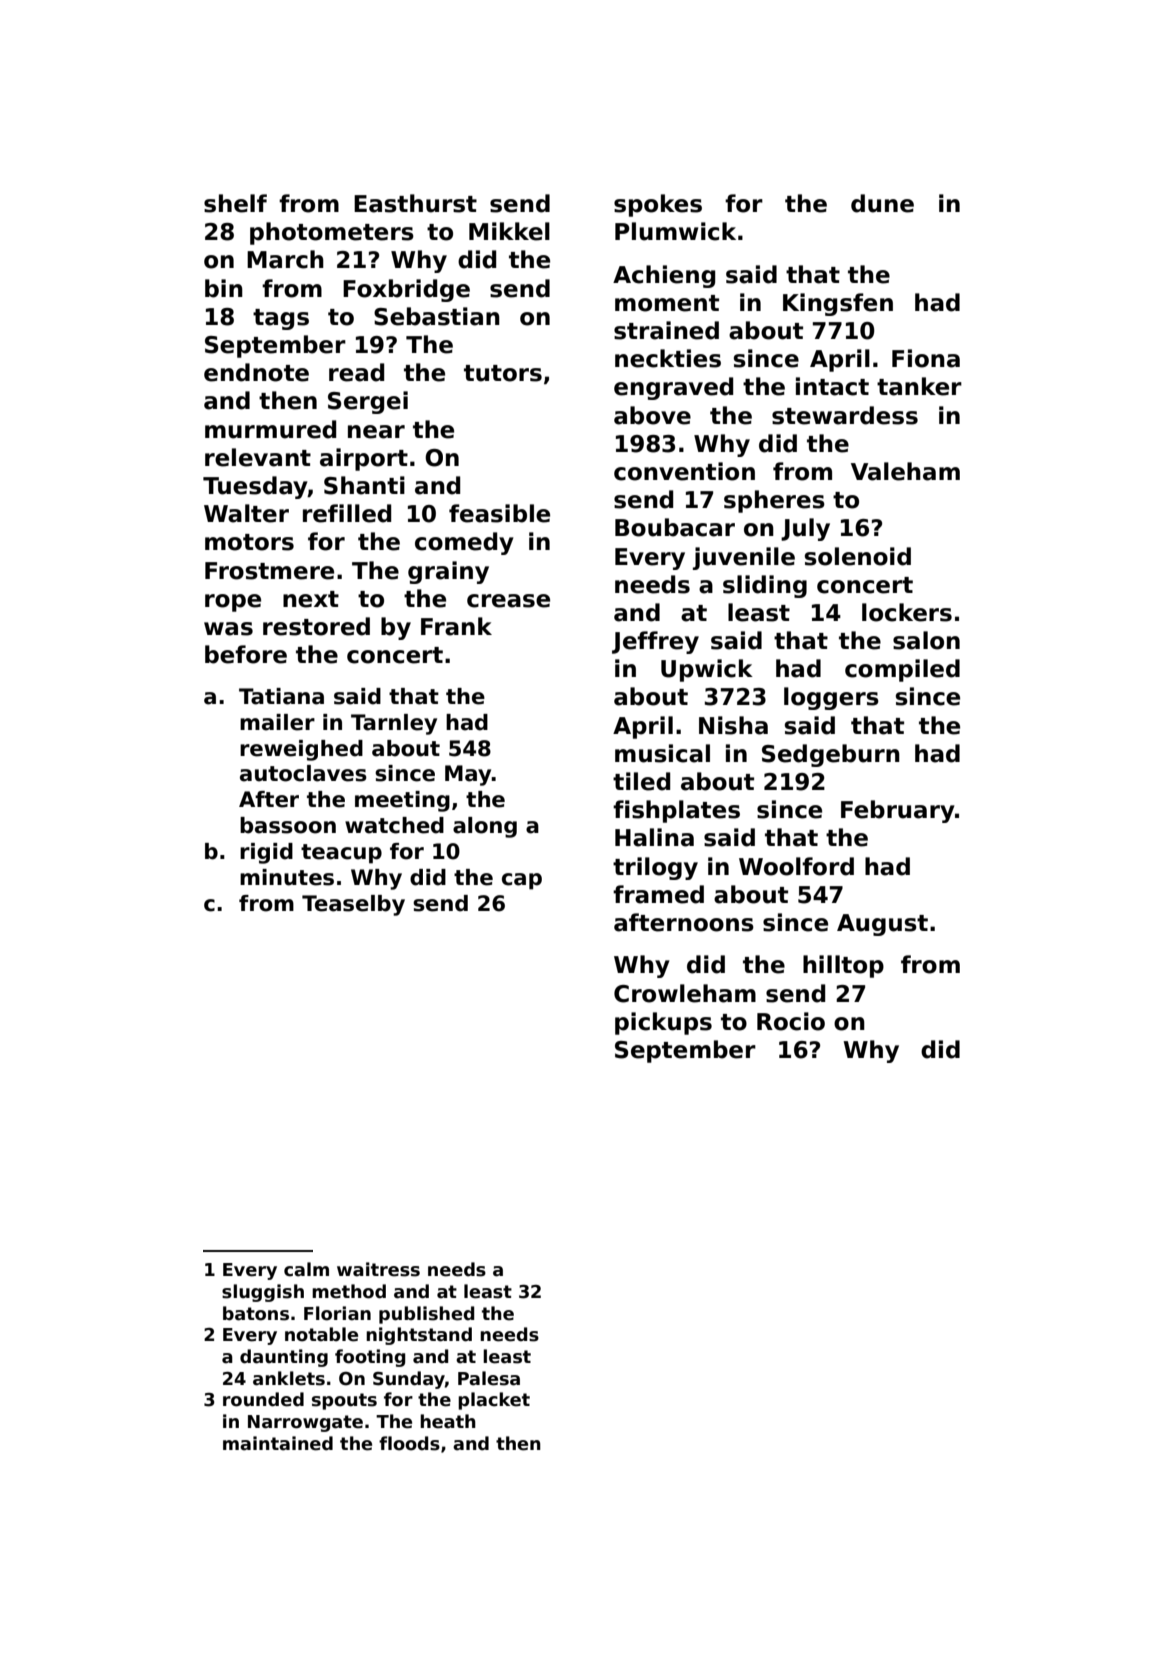 The image size is (1165, 1654). What do you see at coordinates (353, 905) in the document?
I see `Teaselby` at bounding box center [353, 905].
